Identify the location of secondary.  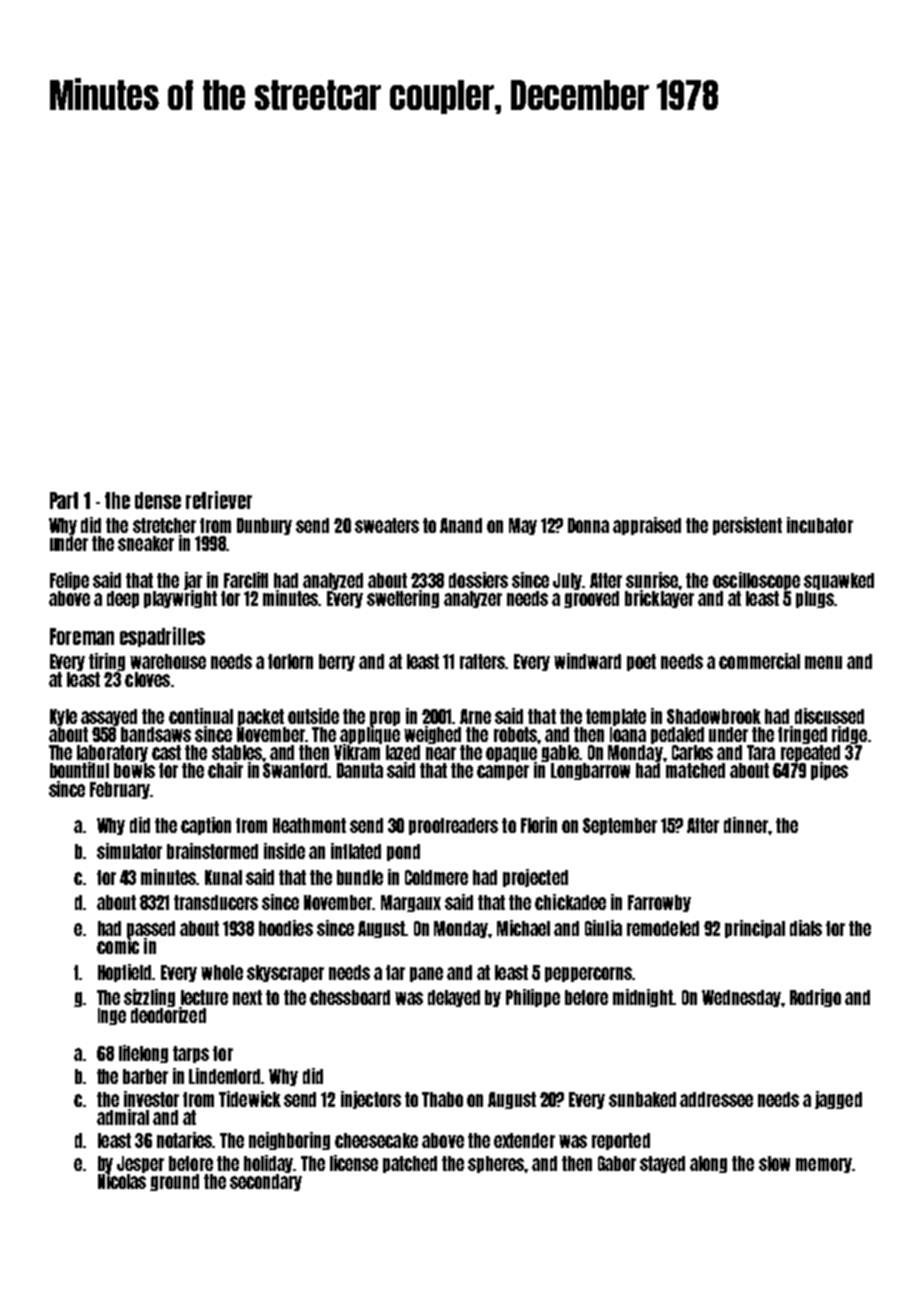
(266, 1182).
